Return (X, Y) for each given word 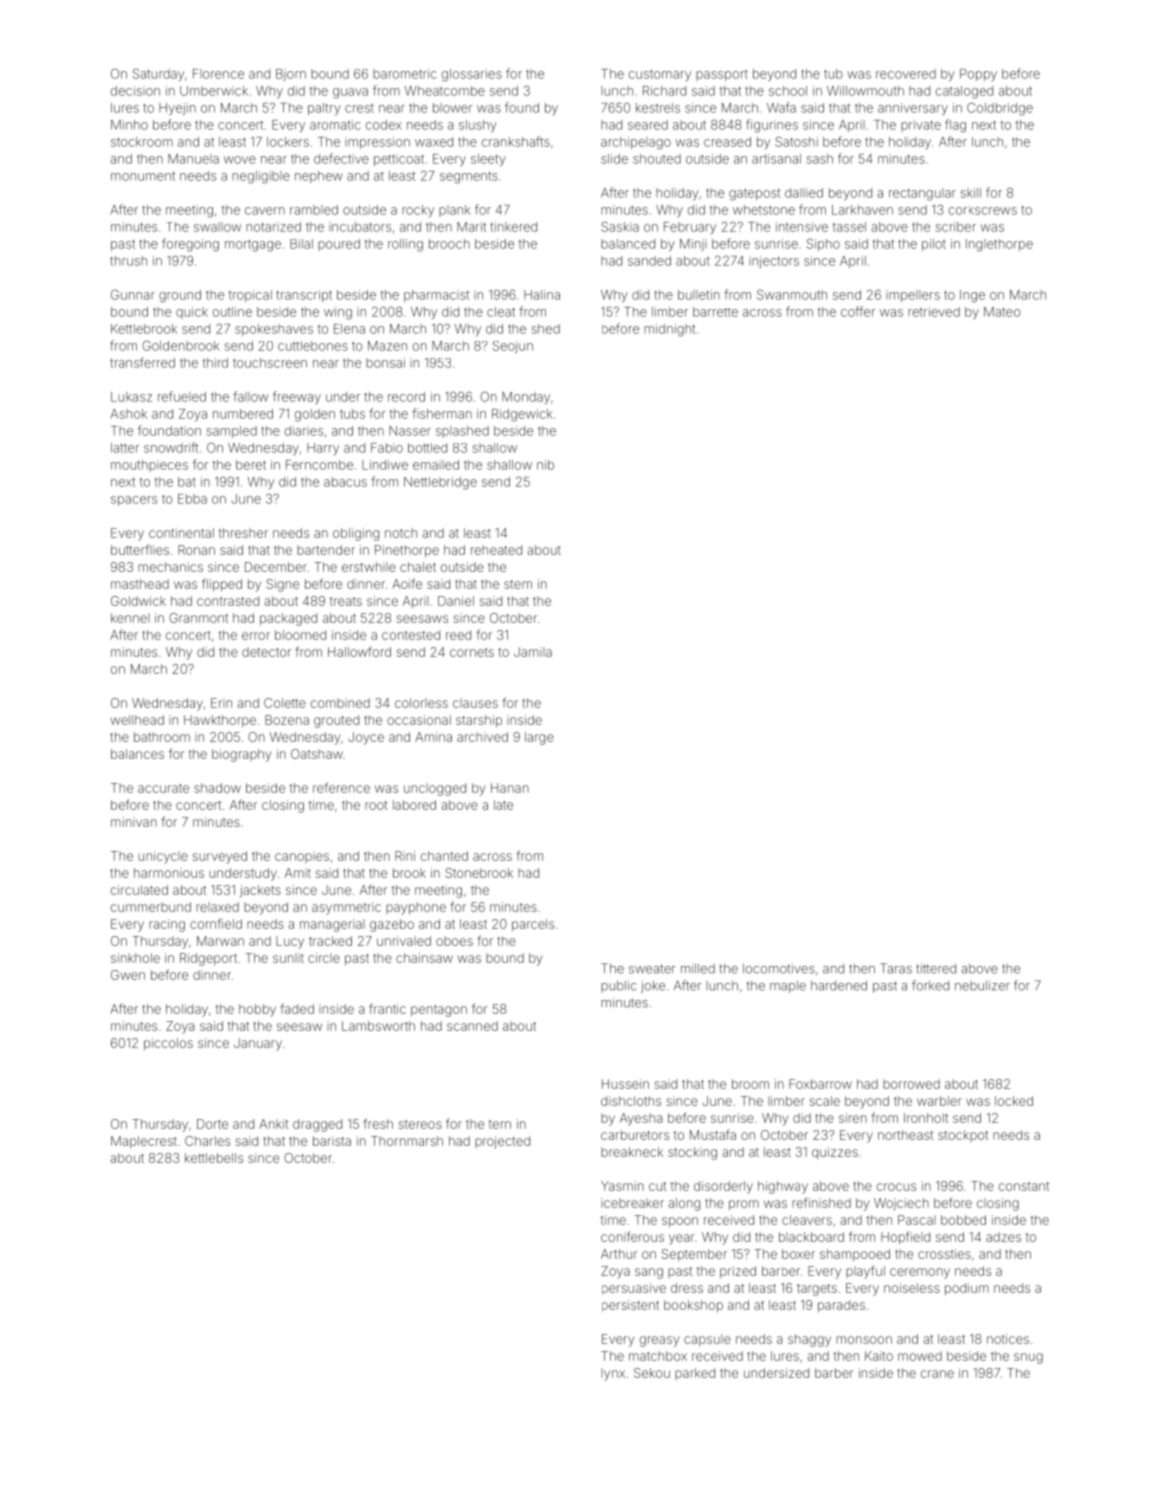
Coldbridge (1000, 109)
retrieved (934, 312)
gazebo (392, 925)
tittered (936, 969)
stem (518, 584)
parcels (533, 925)
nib (545, 465)
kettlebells (214, 1158)
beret (251, 465)
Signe (282, 585)
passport (722, 75)
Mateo (1002, 312)
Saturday (158, 74)
